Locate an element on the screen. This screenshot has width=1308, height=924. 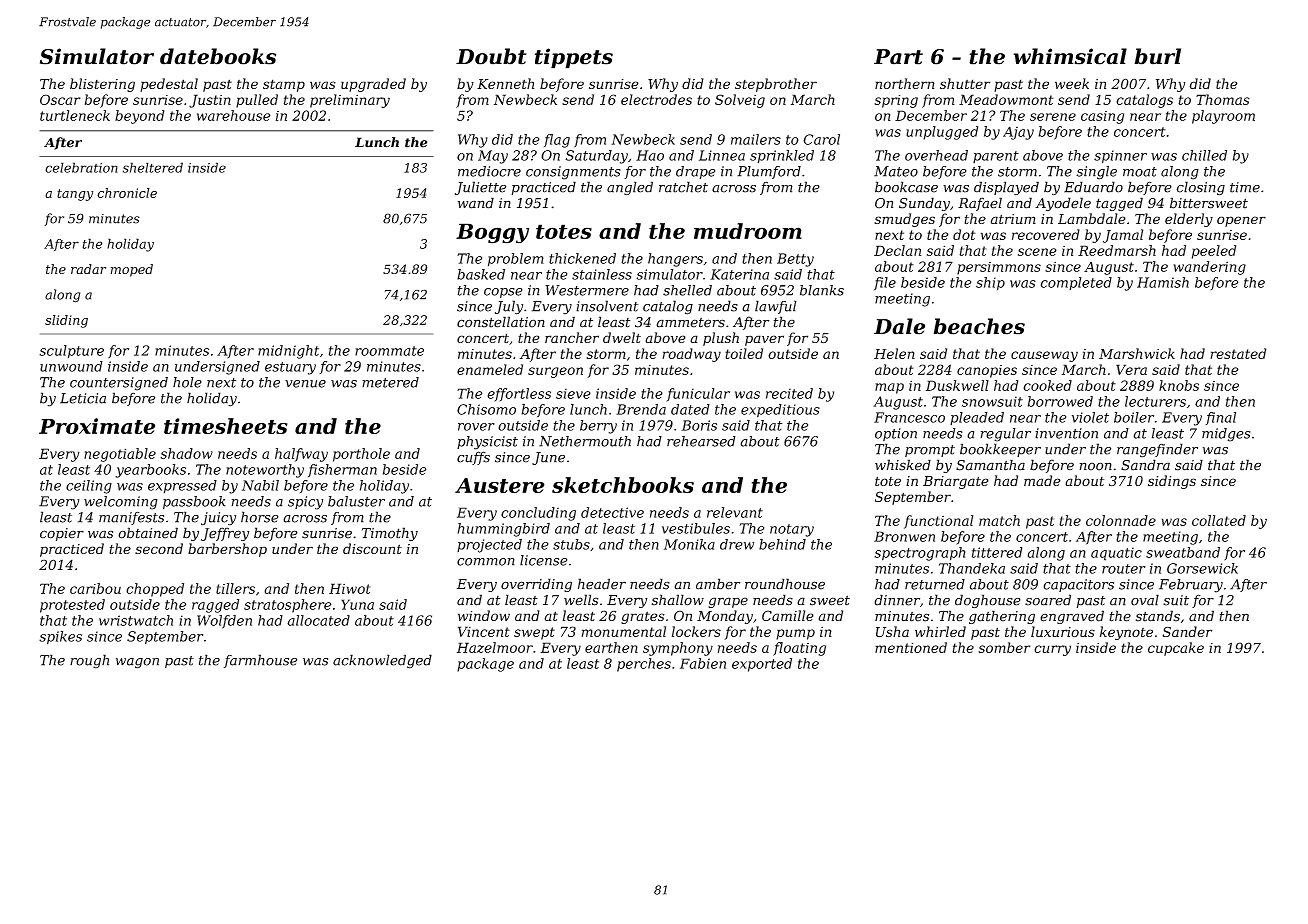
Wolfden is located at coordinates (224, 622).
